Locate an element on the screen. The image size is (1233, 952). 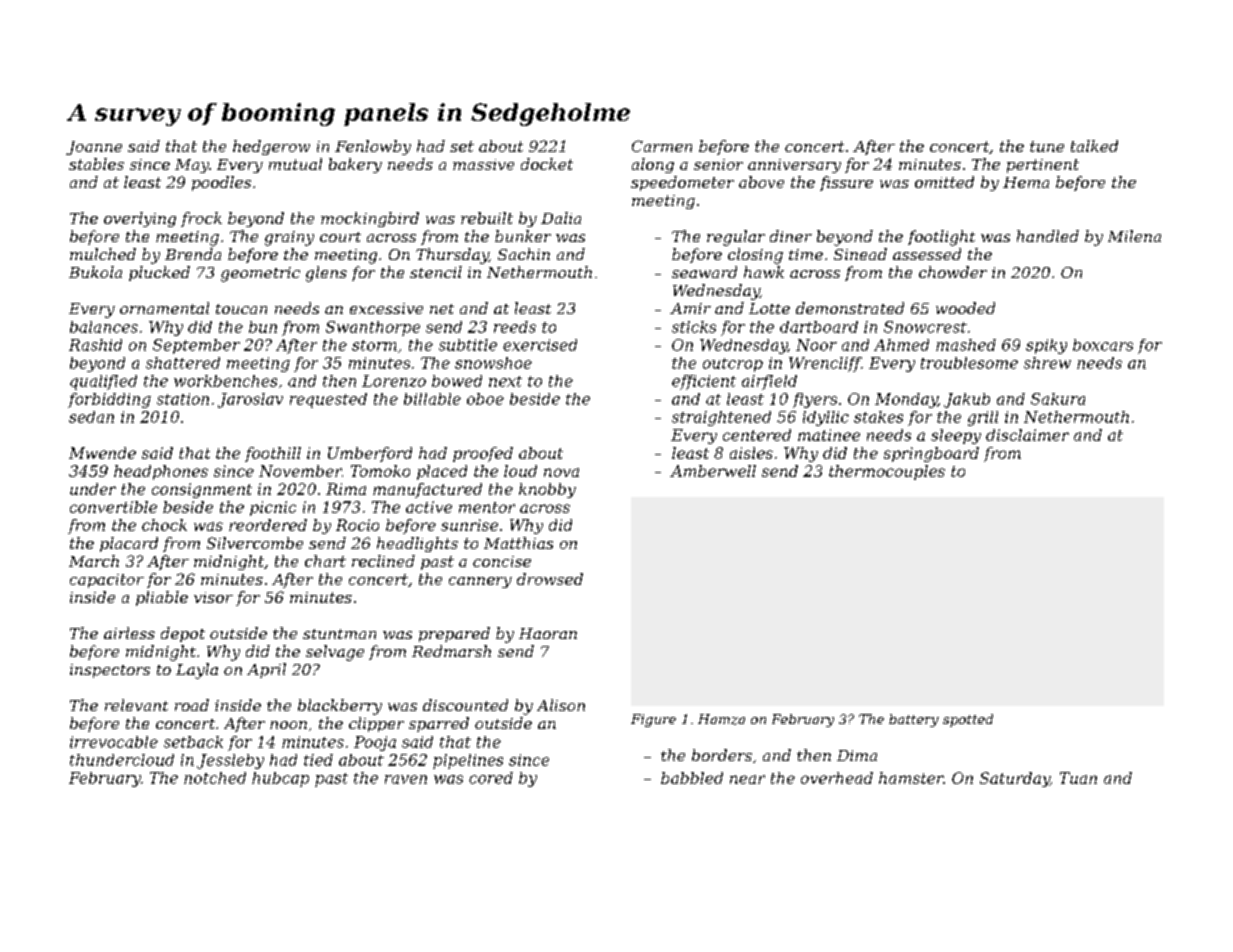
tied is located at coordinates (318, 760).
